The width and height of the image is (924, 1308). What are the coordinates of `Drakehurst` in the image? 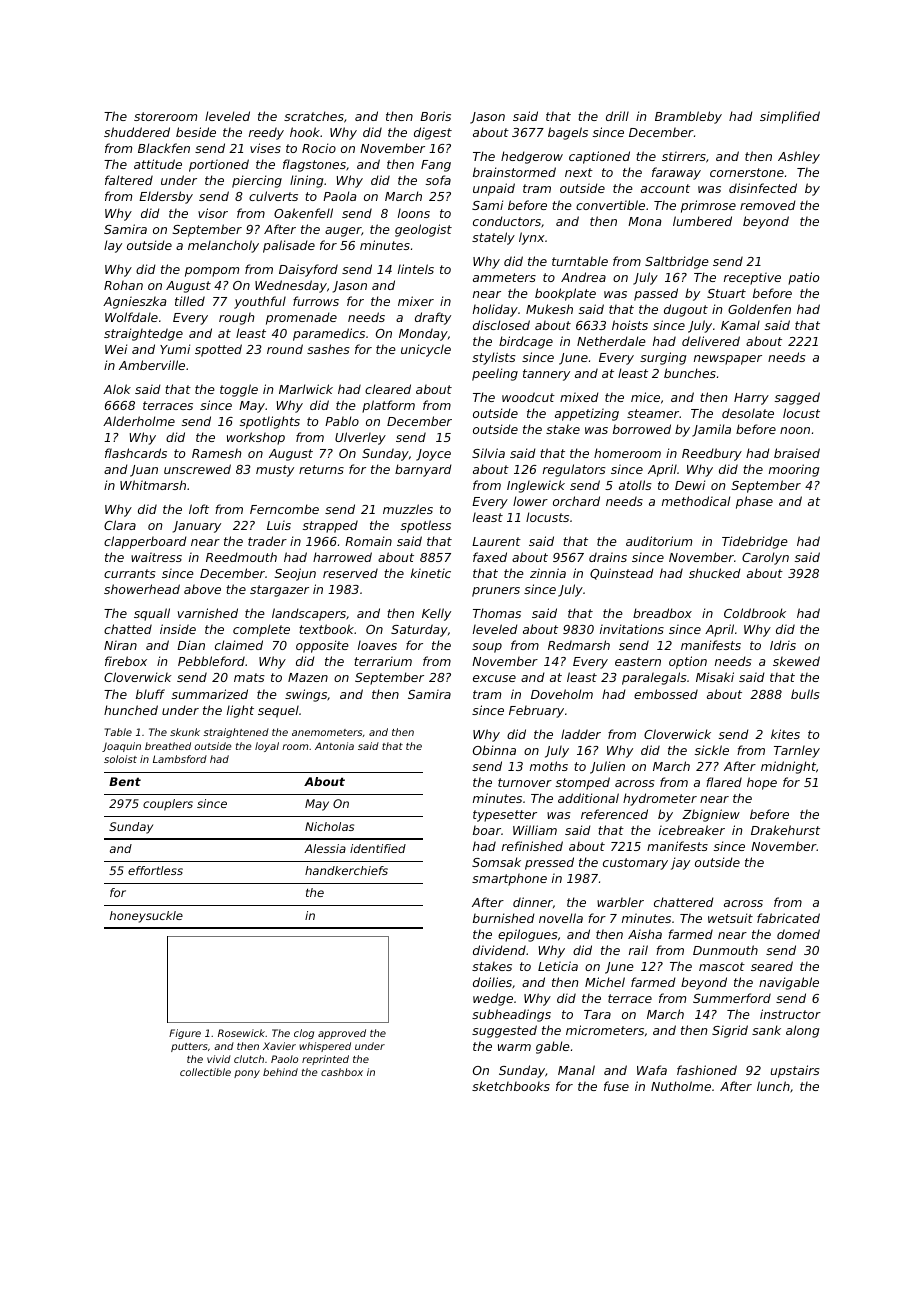 It's located at (785, 830).
